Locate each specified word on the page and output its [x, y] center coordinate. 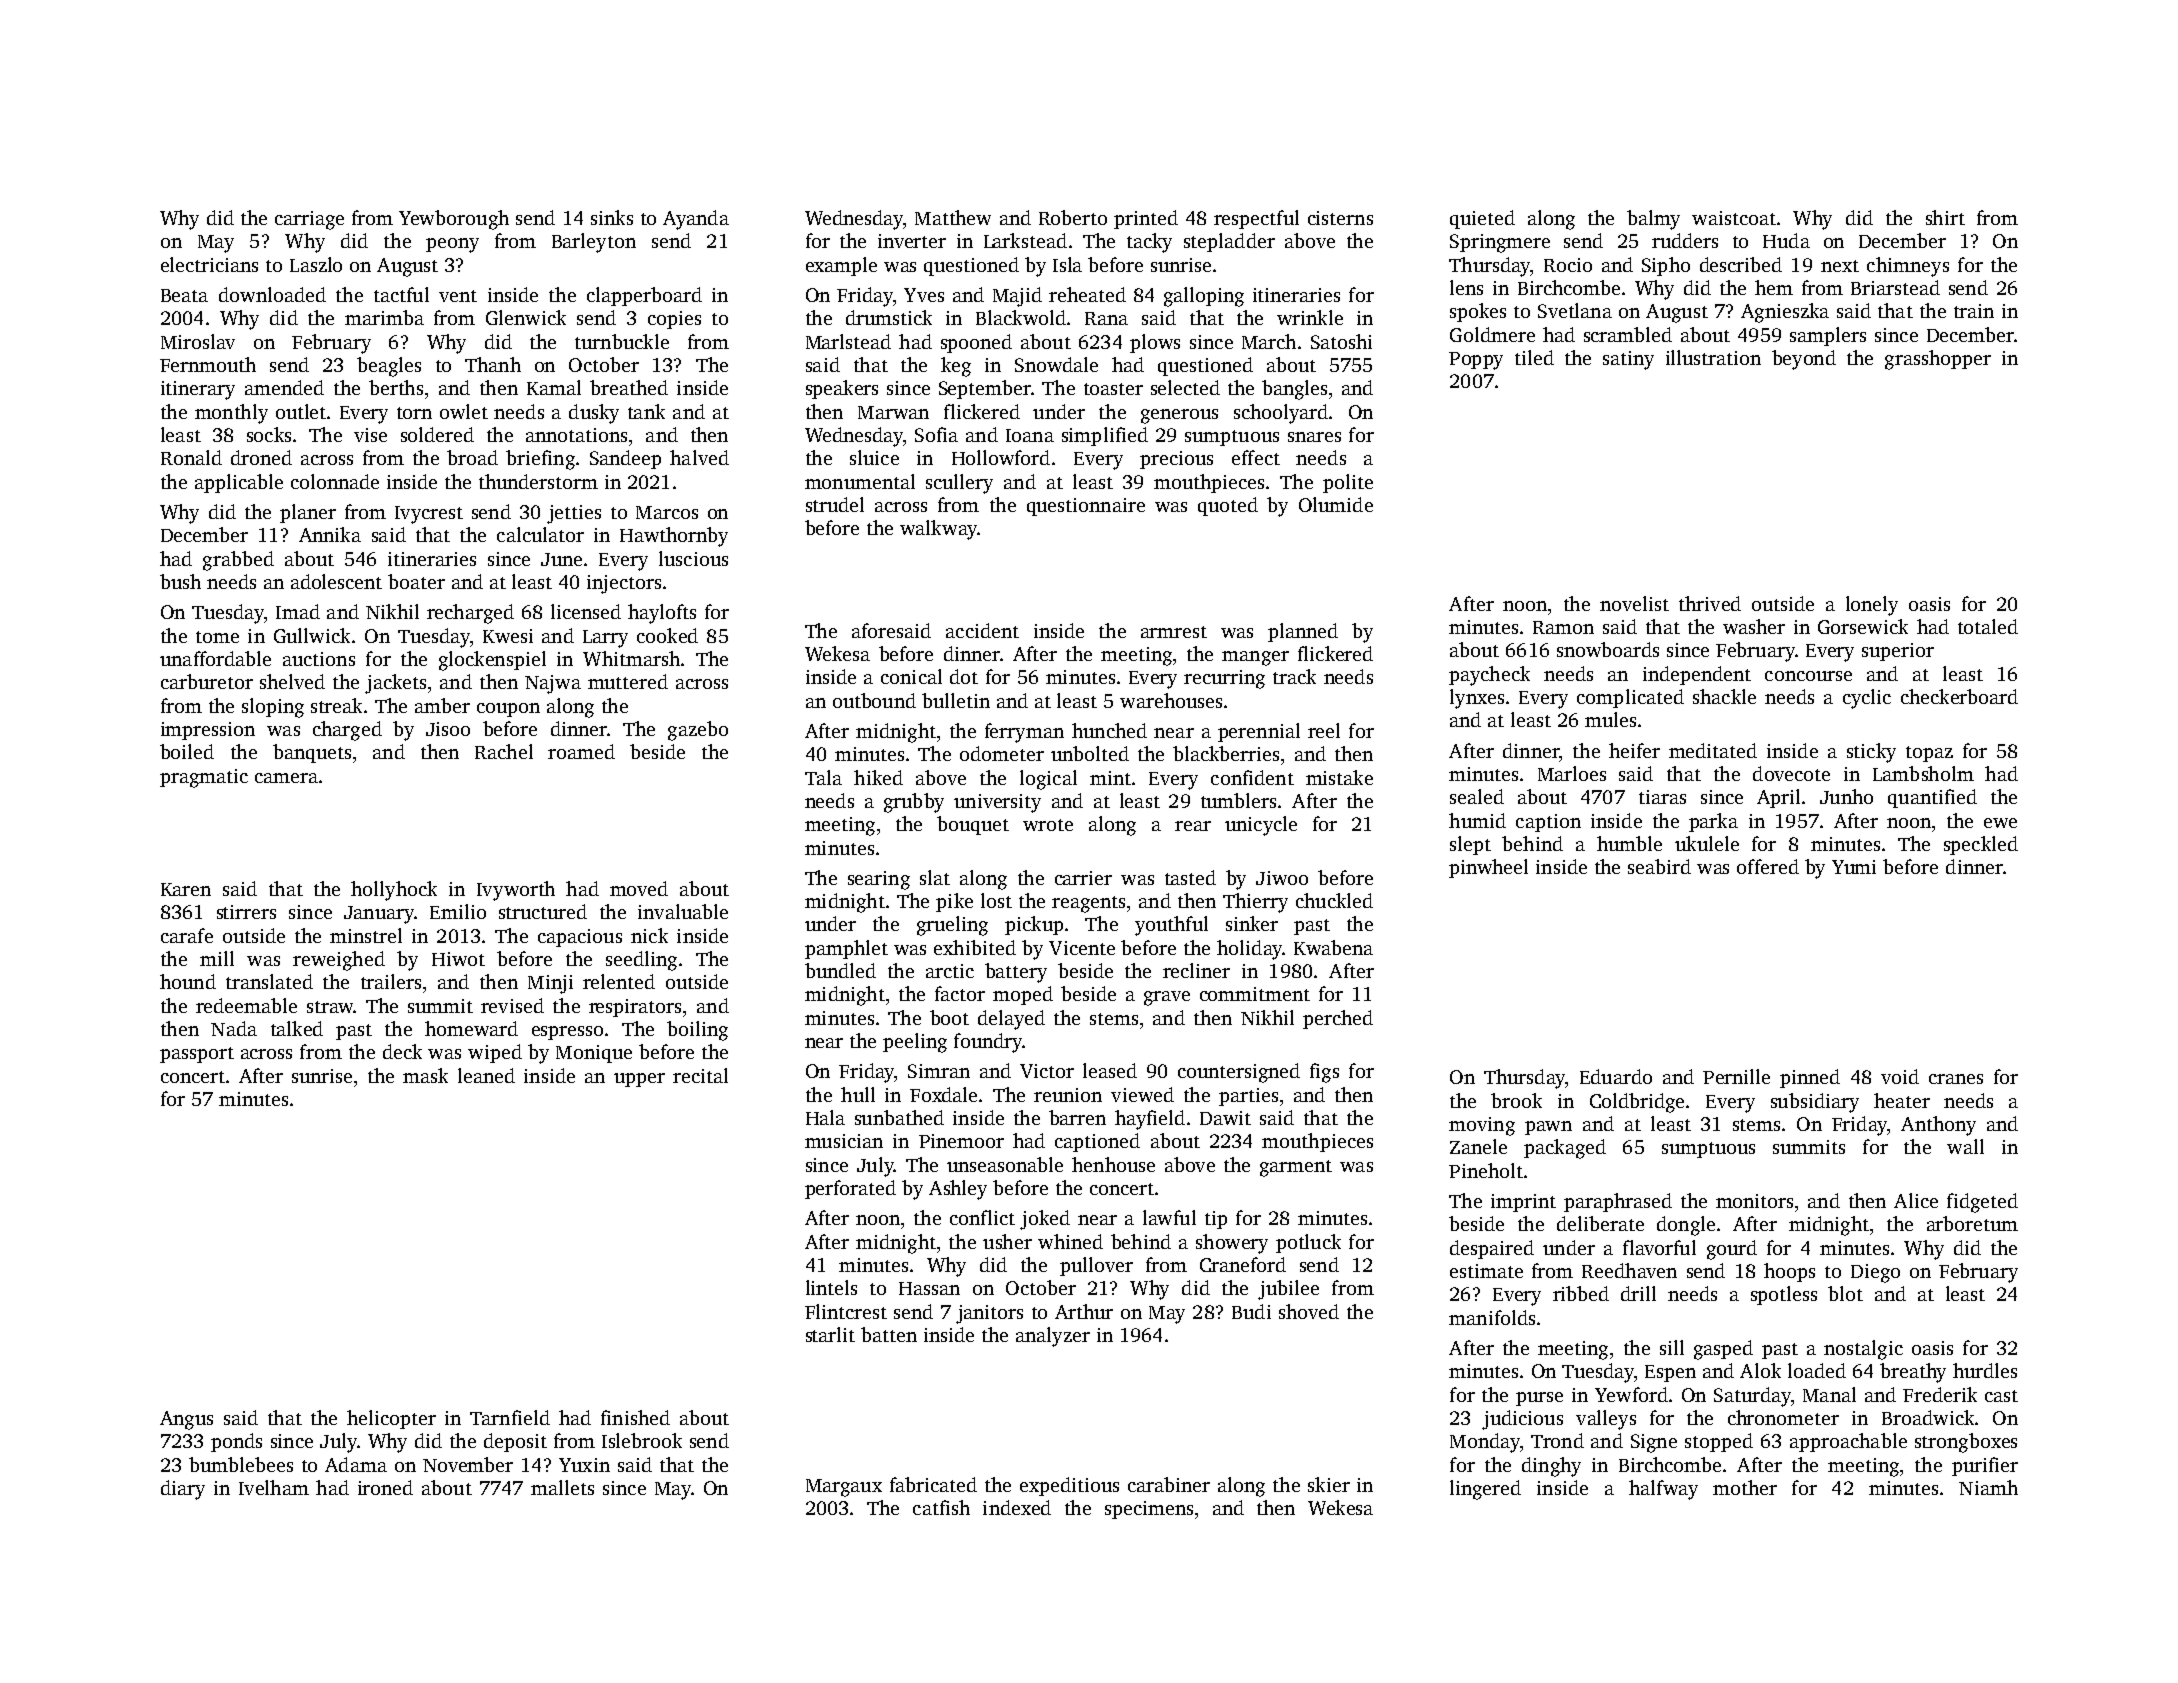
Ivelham [274, 1487]
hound [188, 981]
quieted [1482, 219]
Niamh [1988, 1487]
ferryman [1024, 733]
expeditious [1069, 1486]
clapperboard [644, 296]
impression [208, 731]
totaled [1988, 626]
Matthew [953, 217]
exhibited [975, 947]
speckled [1981, 845]
